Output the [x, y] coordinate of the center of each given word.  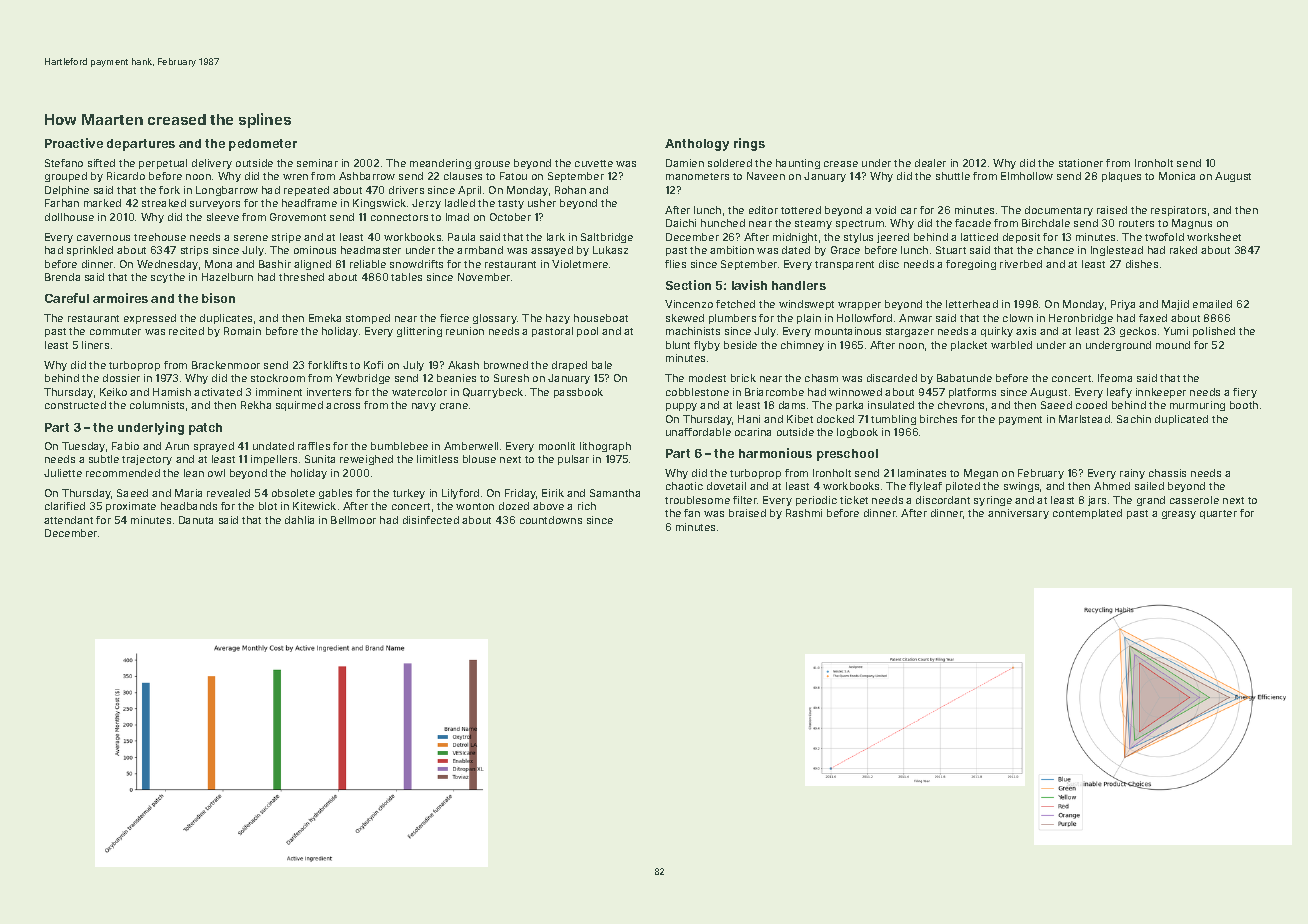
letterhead [972, 304]
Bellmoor [353, 520]
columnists [157, 405]
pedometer [263, 145]
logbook [857, 433]
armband [480, 250]
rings [749, 144]
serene [251, 238]
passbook [578, 393]
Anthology [697, 145]
